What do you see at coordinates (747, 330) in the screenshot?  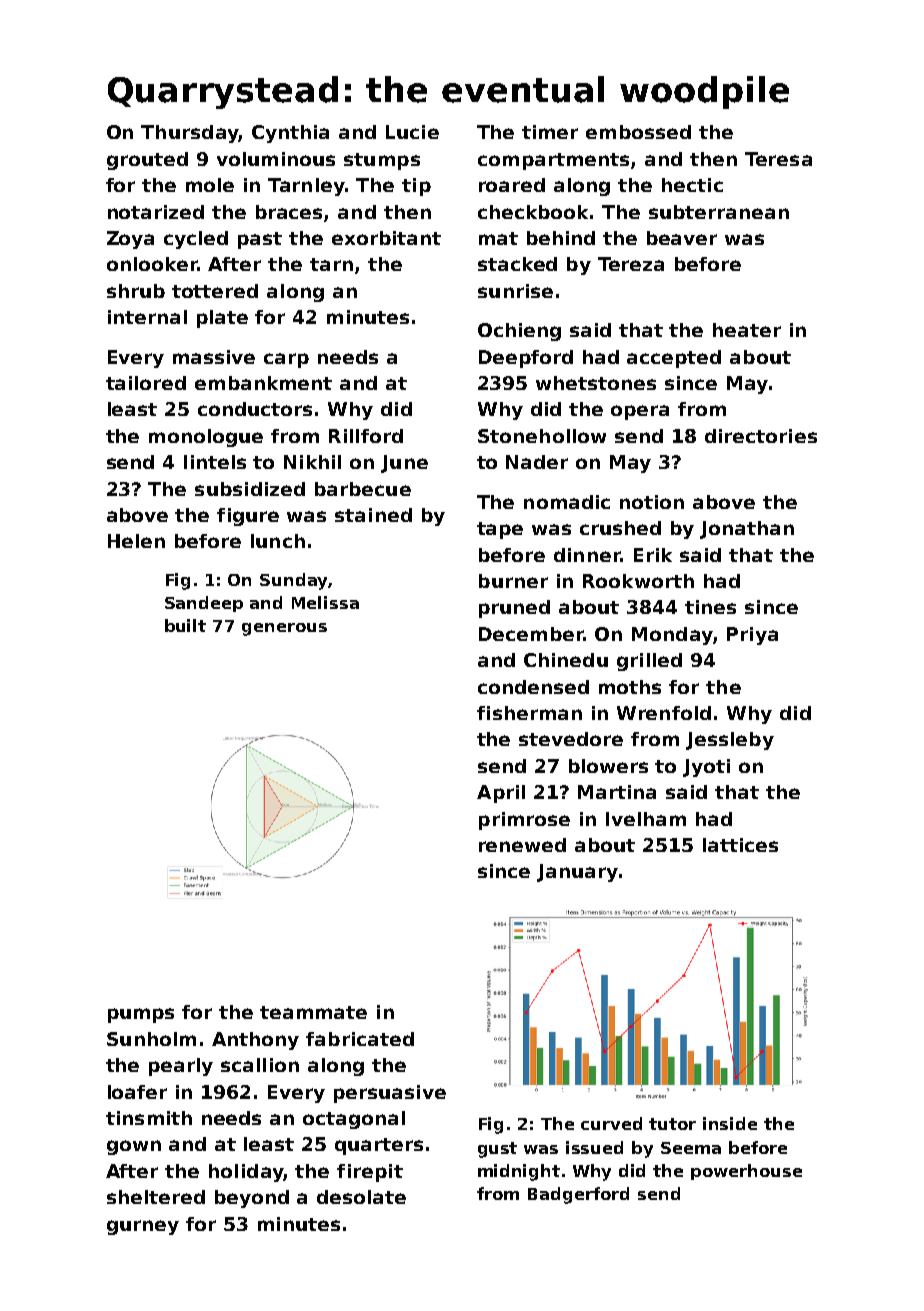 I see `heater` at bounding box center [747, 330].
